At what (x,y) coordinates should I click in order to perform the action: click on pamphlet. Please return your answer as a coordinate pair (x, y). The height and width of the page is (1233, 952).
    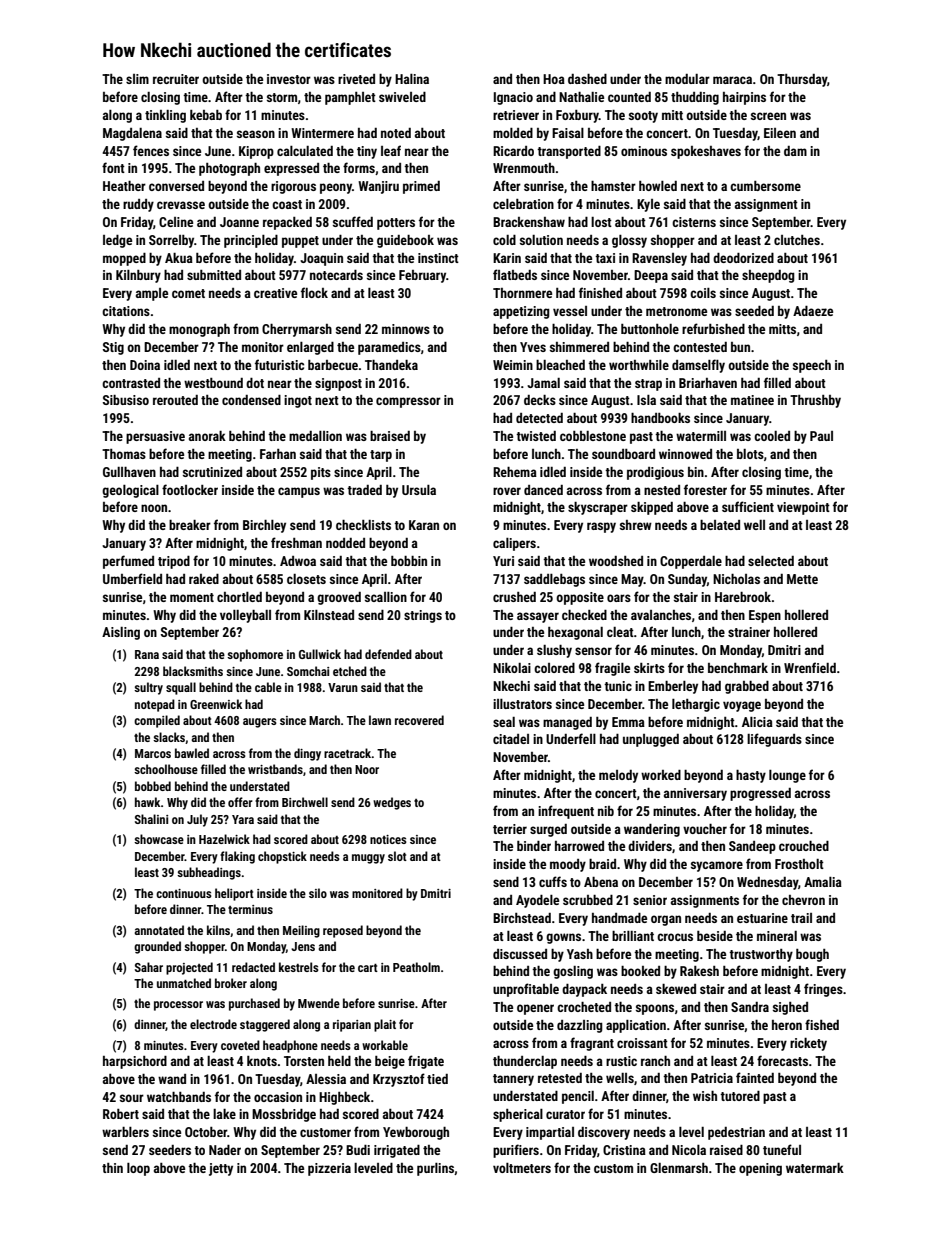
    Looking at the image, I should click on (350, 98).
